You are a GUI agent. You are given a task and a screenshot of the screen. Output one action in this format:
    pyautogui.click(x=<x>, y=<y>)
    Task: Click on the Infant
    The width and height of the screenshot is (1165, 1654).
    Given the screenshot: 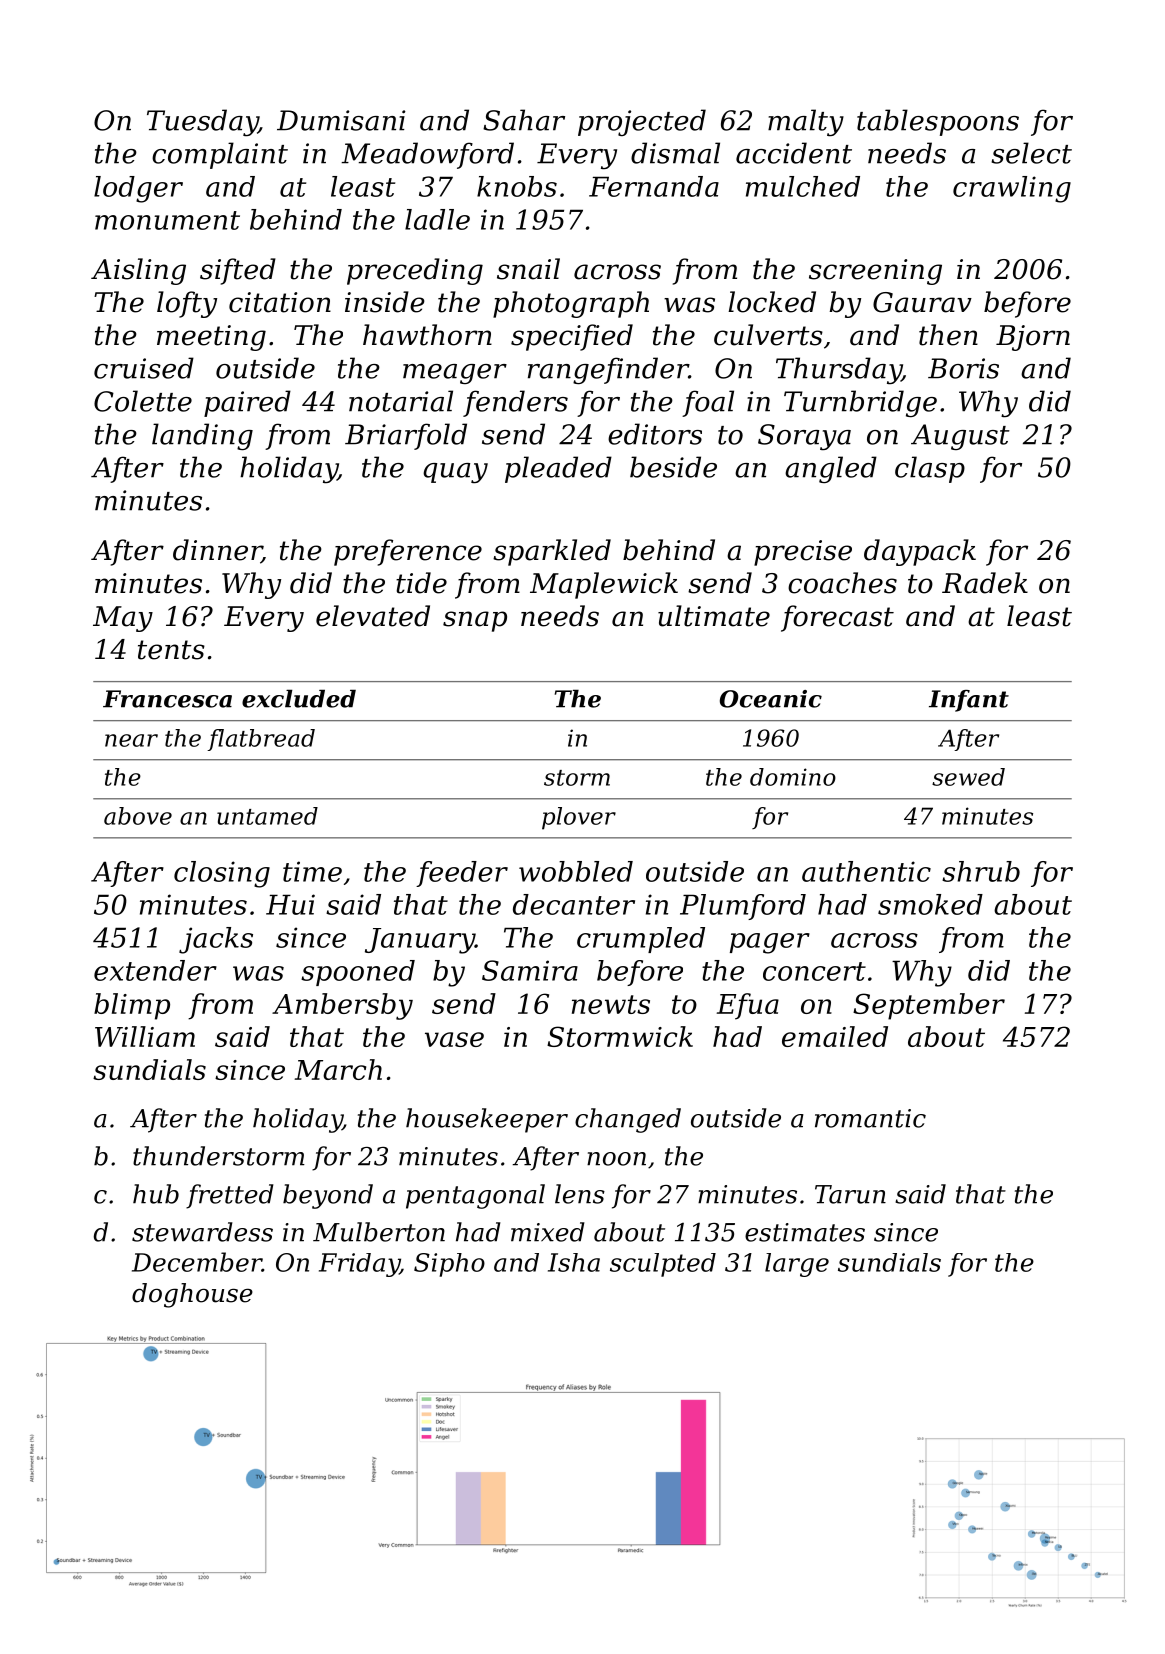 What is the action you would take?
    pyautogui.click(x=969, y=701)
